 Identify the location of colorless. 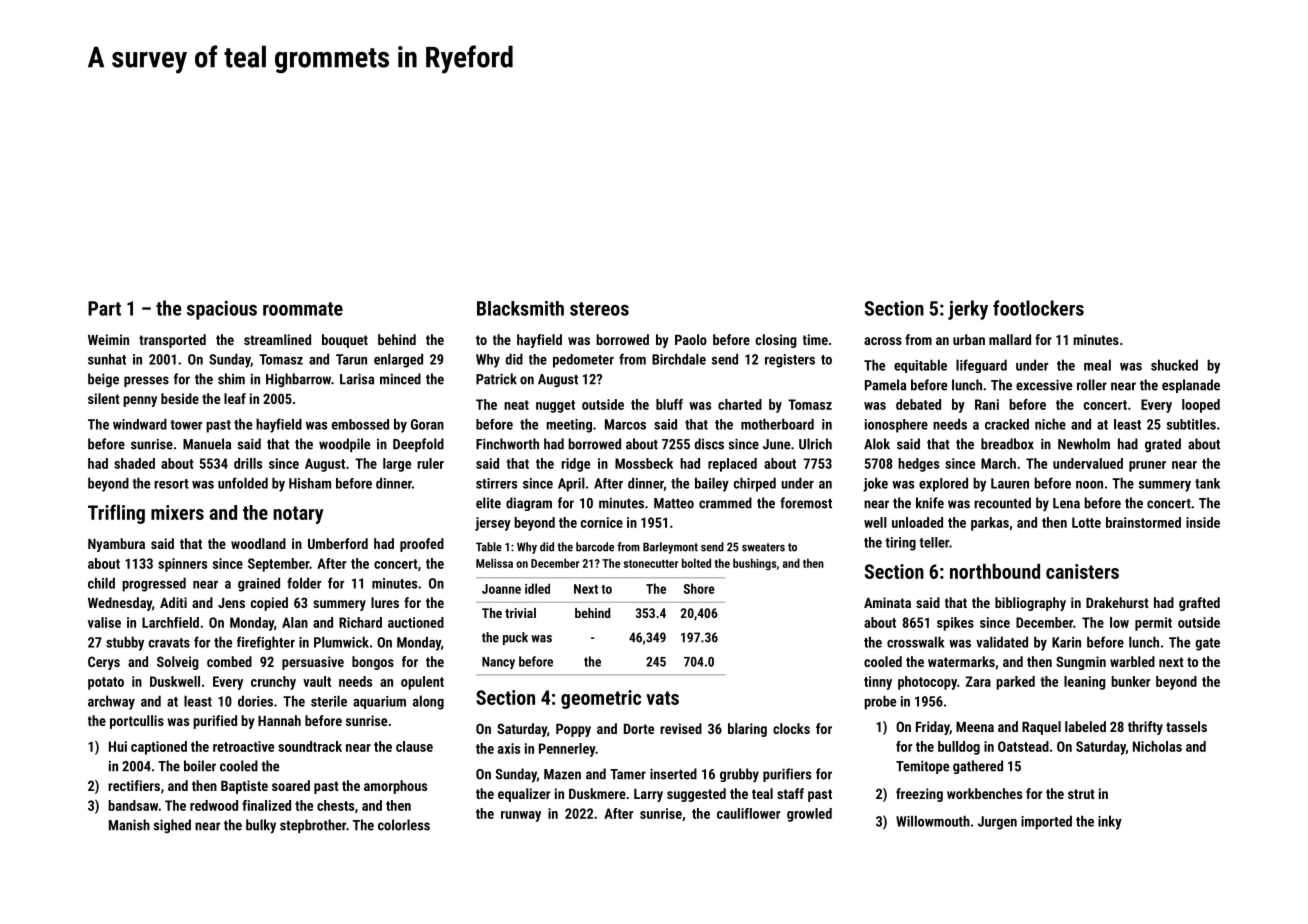
(404, 825).
